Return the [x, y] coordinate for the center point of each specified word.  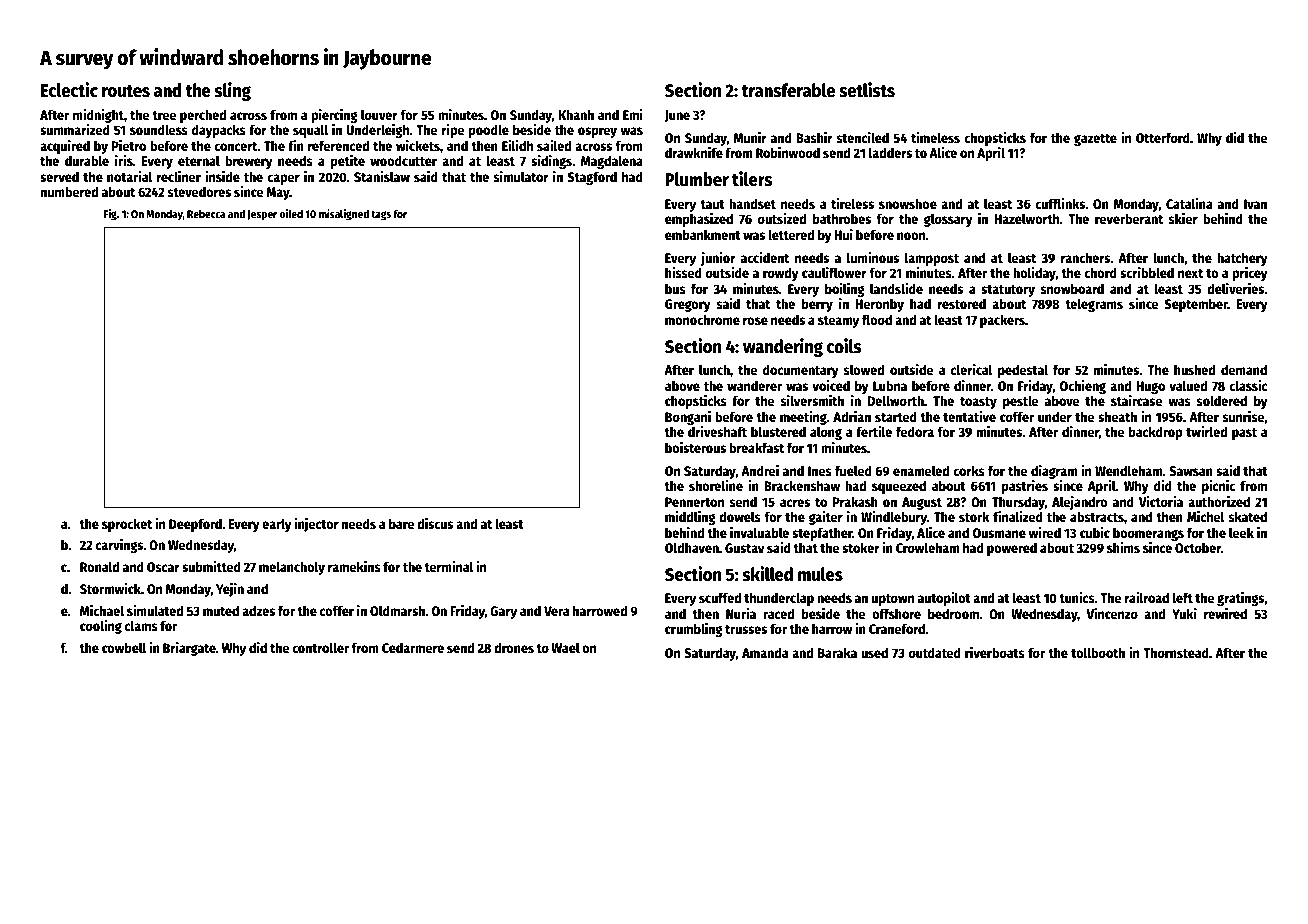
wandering [783, 347]
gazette [1095, 140]
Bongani [688, 418]
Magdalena [612, 162]
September [1196, 305]
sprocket [127, 525]
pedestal [1023, 371]
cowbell [124, 647]
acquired [65, 147]
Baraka [837, 652]
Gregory [688, 305]
